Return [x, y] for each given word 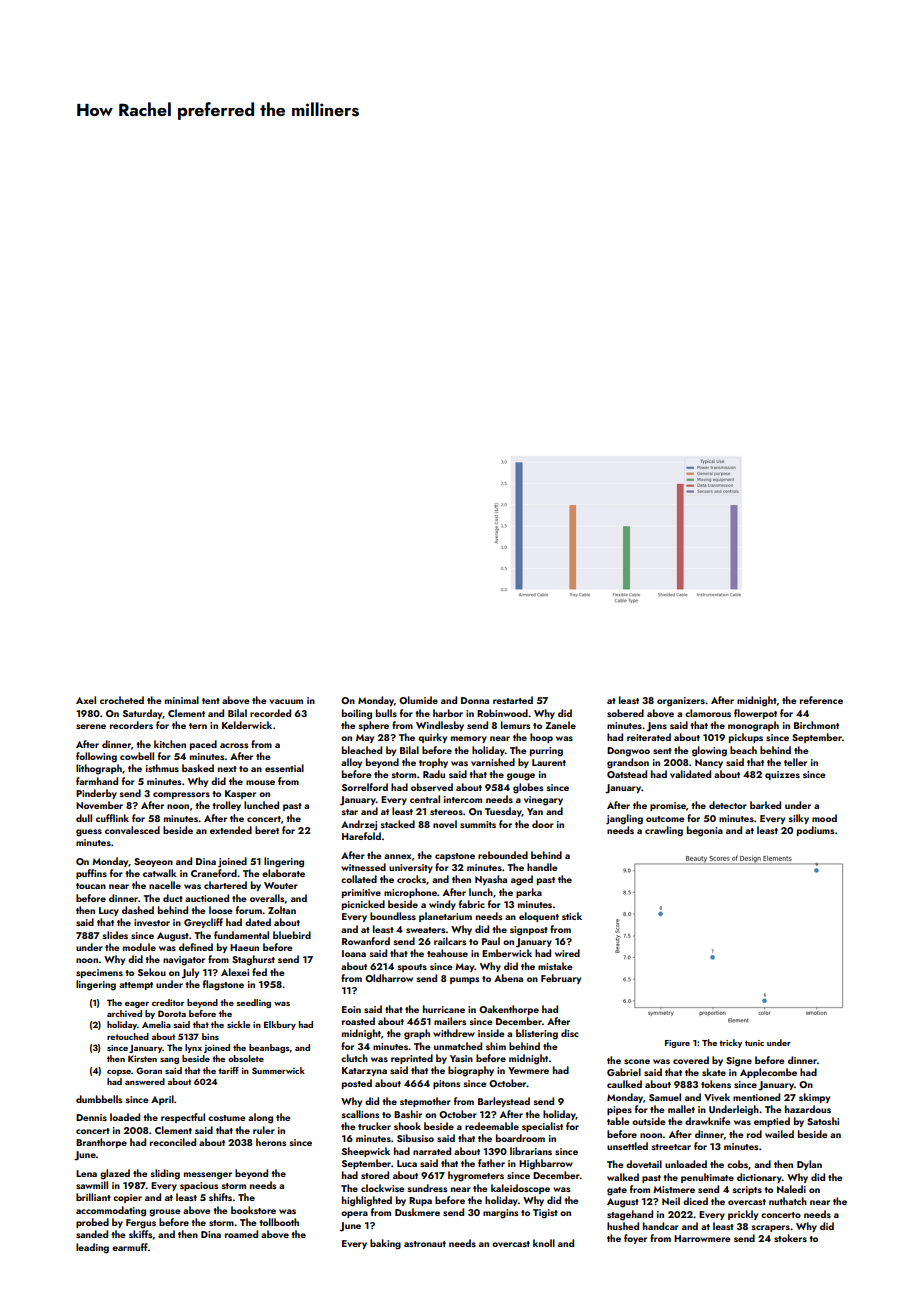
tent [211, 701]
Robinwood [502, 713]
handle [542, 867]
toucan [91, 886]
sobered [625, 713]
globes [528, 788]
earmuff [130, 1247]
